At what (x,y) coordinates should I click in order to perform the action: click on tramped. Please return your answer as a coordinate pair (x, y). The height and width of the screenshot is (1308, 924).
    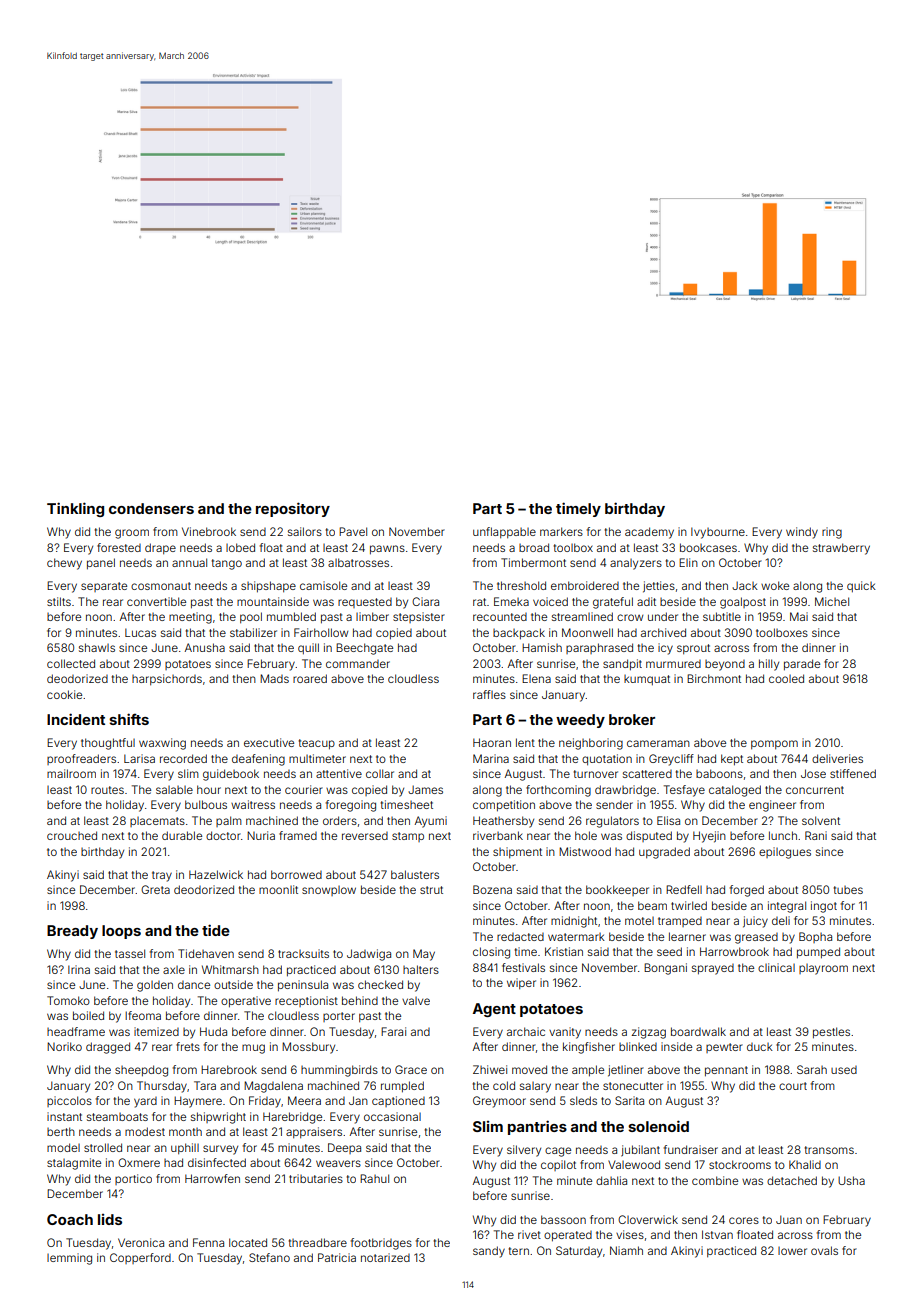
    Looking at the image, I should click on (680, 922).
